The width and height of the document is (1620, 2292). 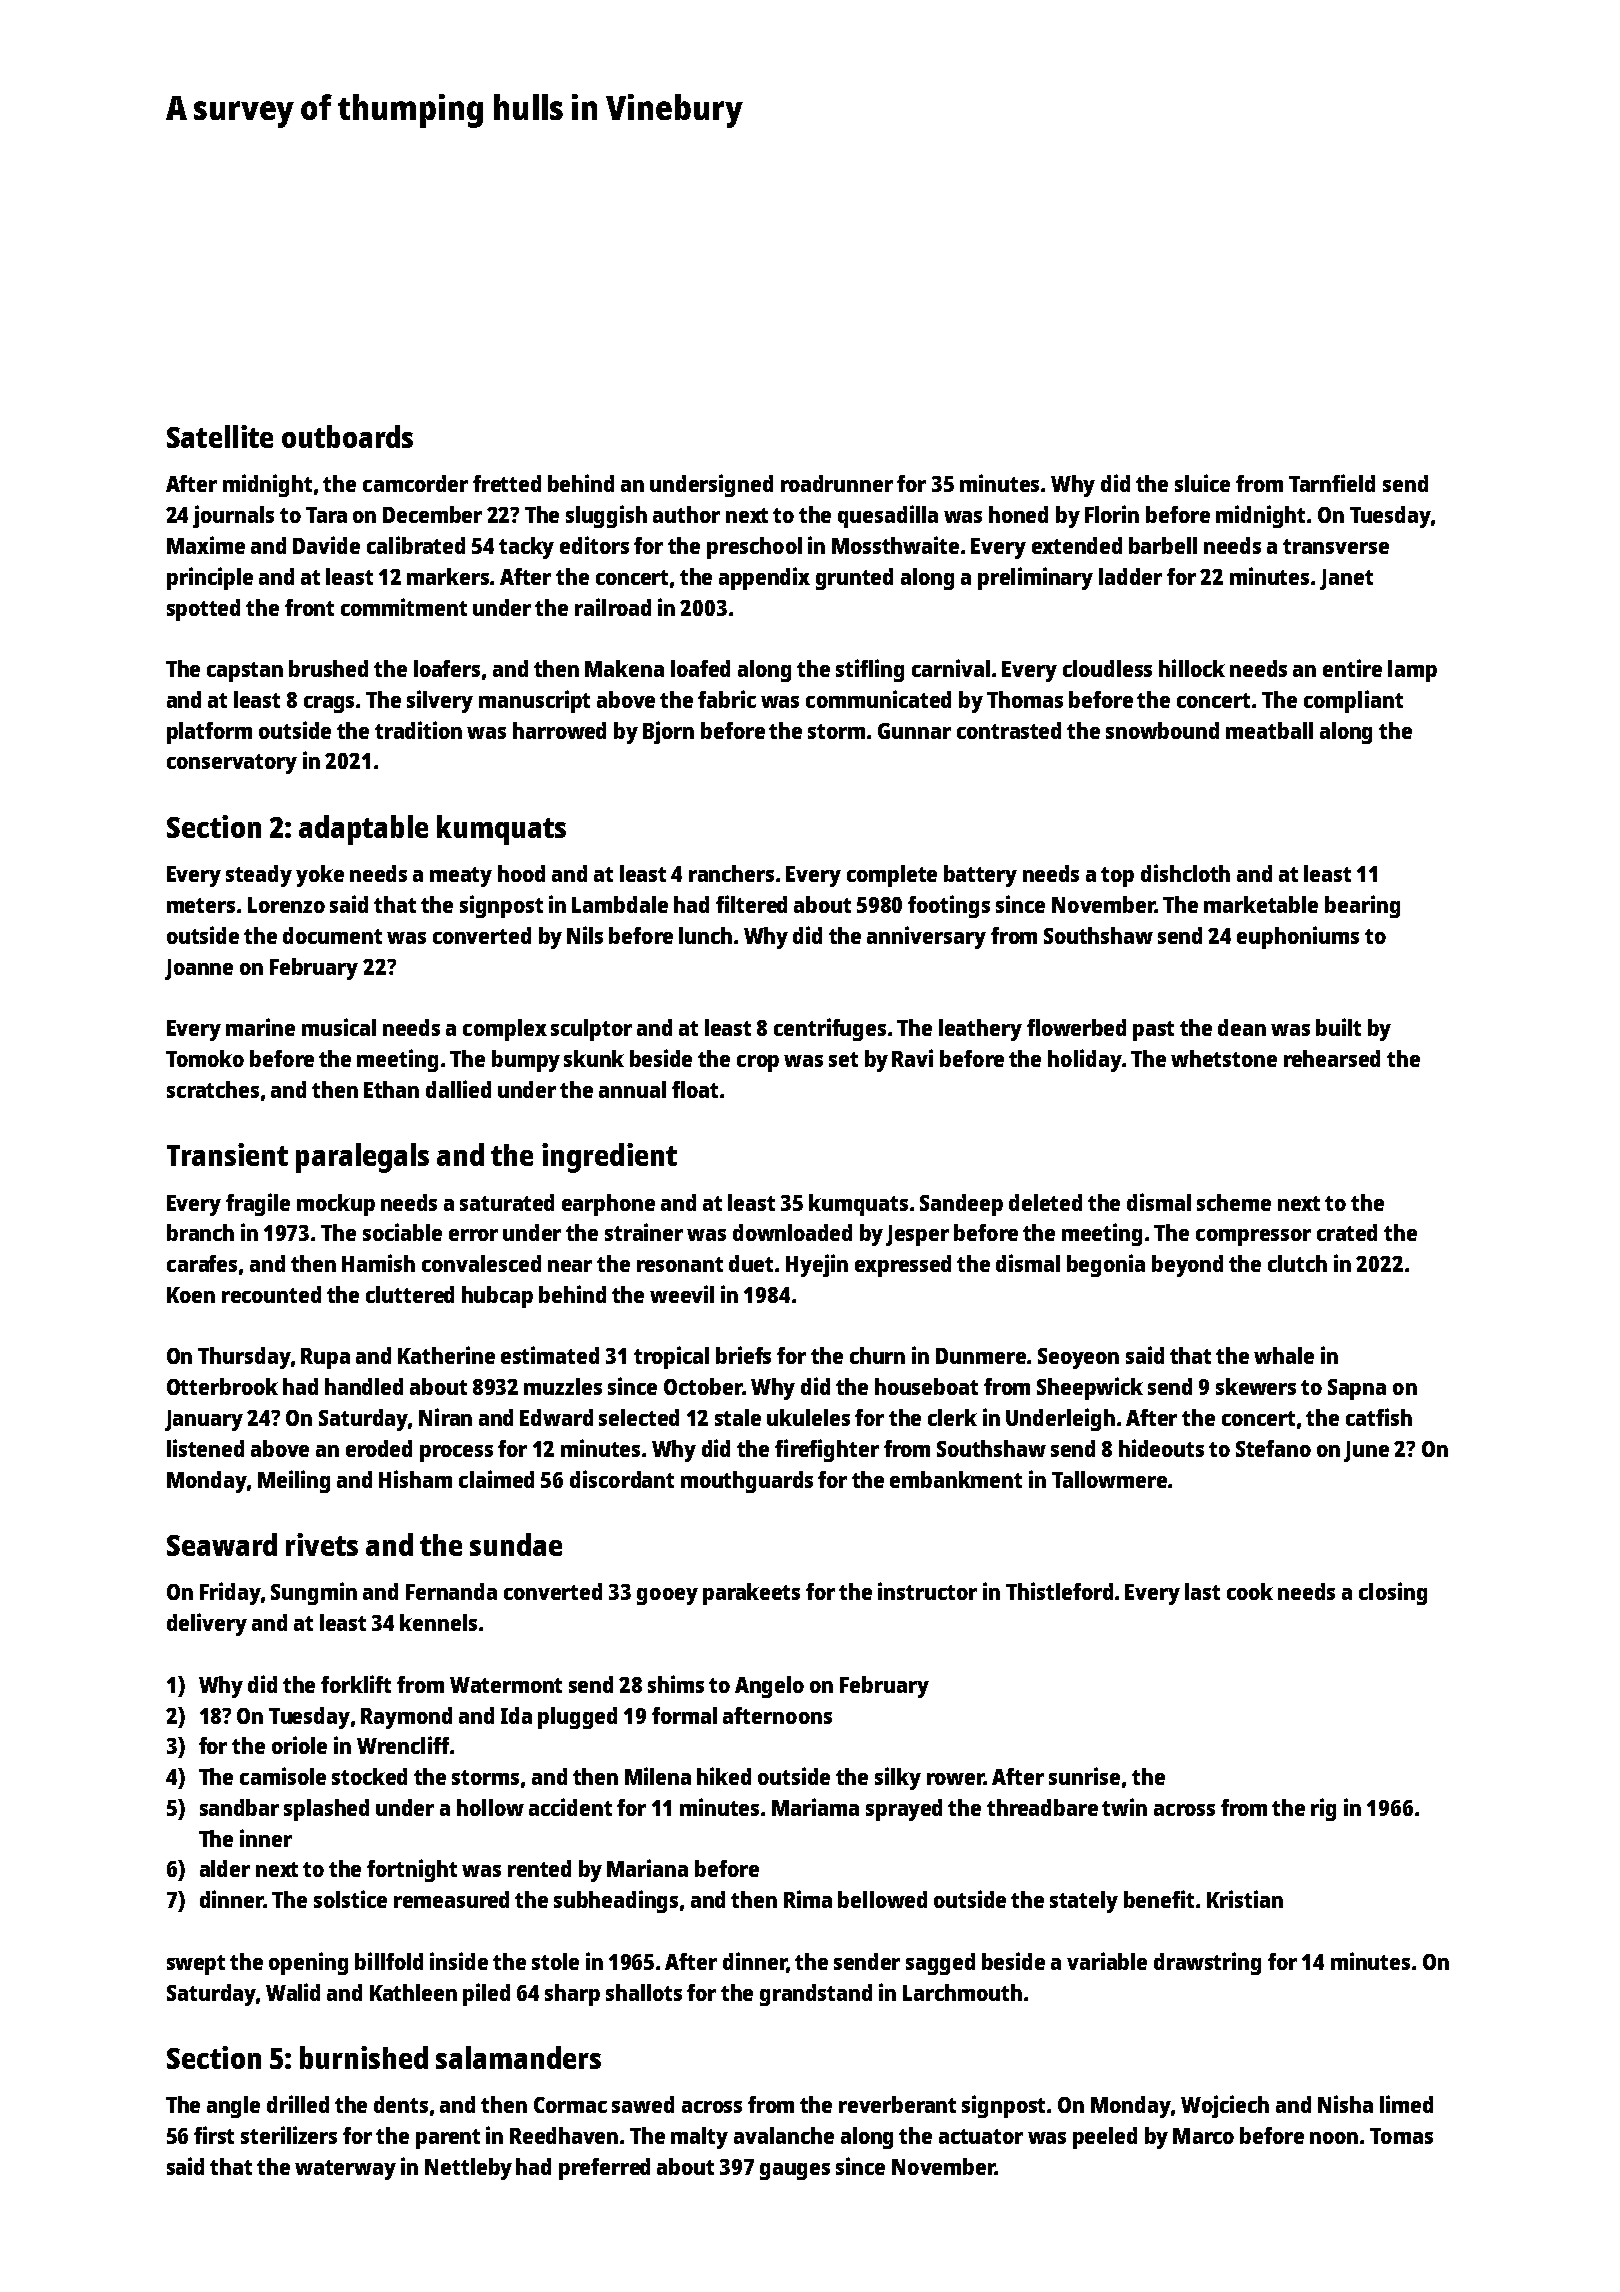 What do you see at coordinates (927, 1591) in the document?
I see `instructor` at bounding box center [927, 1591].
